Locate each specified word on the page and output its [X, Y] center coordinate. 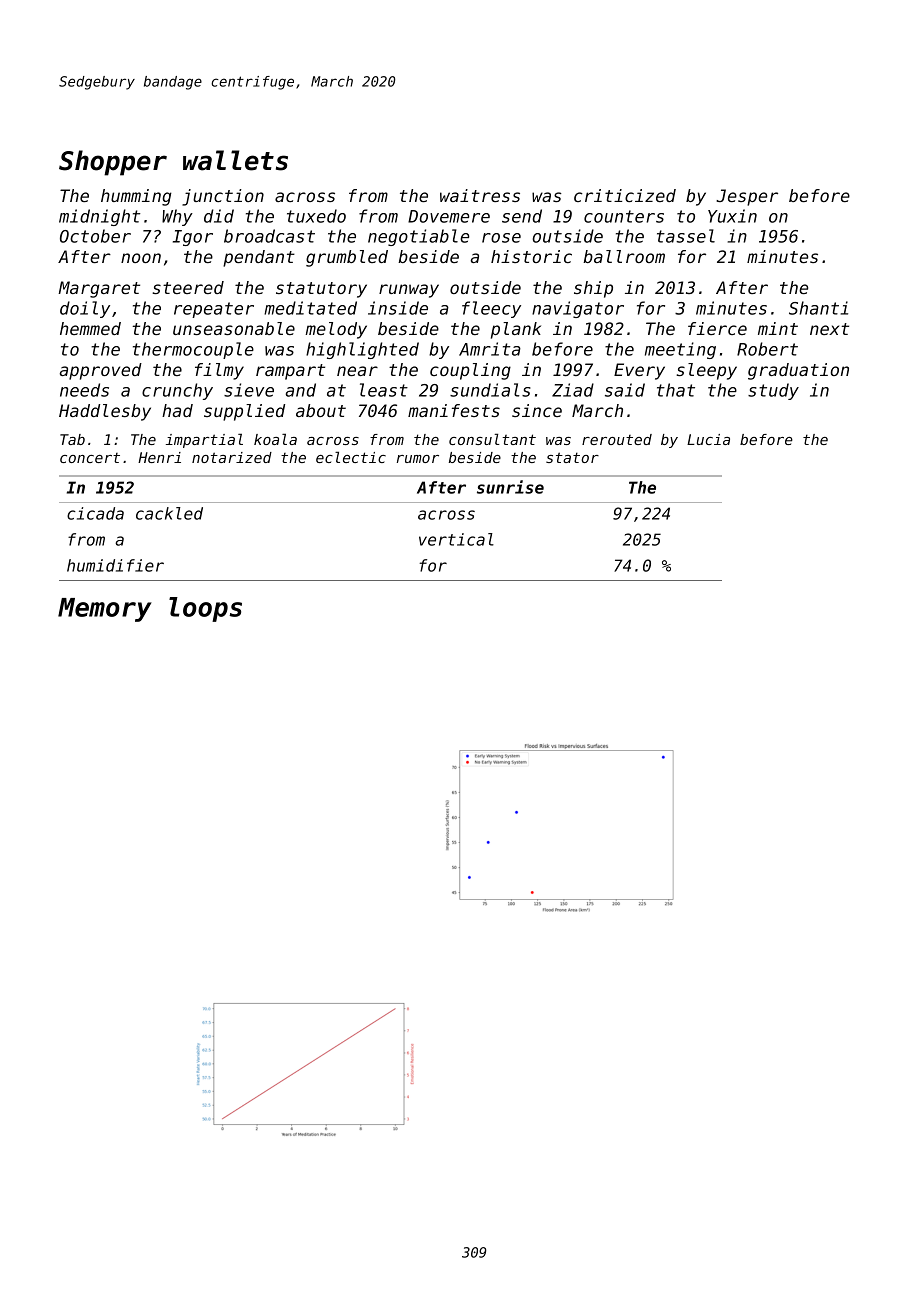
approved [101, 371]
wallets [235, 160]
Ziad [573, 390]
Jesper [747, 197]
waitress [480, 195]
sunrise [510, 487]
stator [572, 457]
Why [177, 217]
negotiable [418, 237]
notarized [232, 457]
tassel [686, 236]
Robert [767, 349]
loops [205, 609]
